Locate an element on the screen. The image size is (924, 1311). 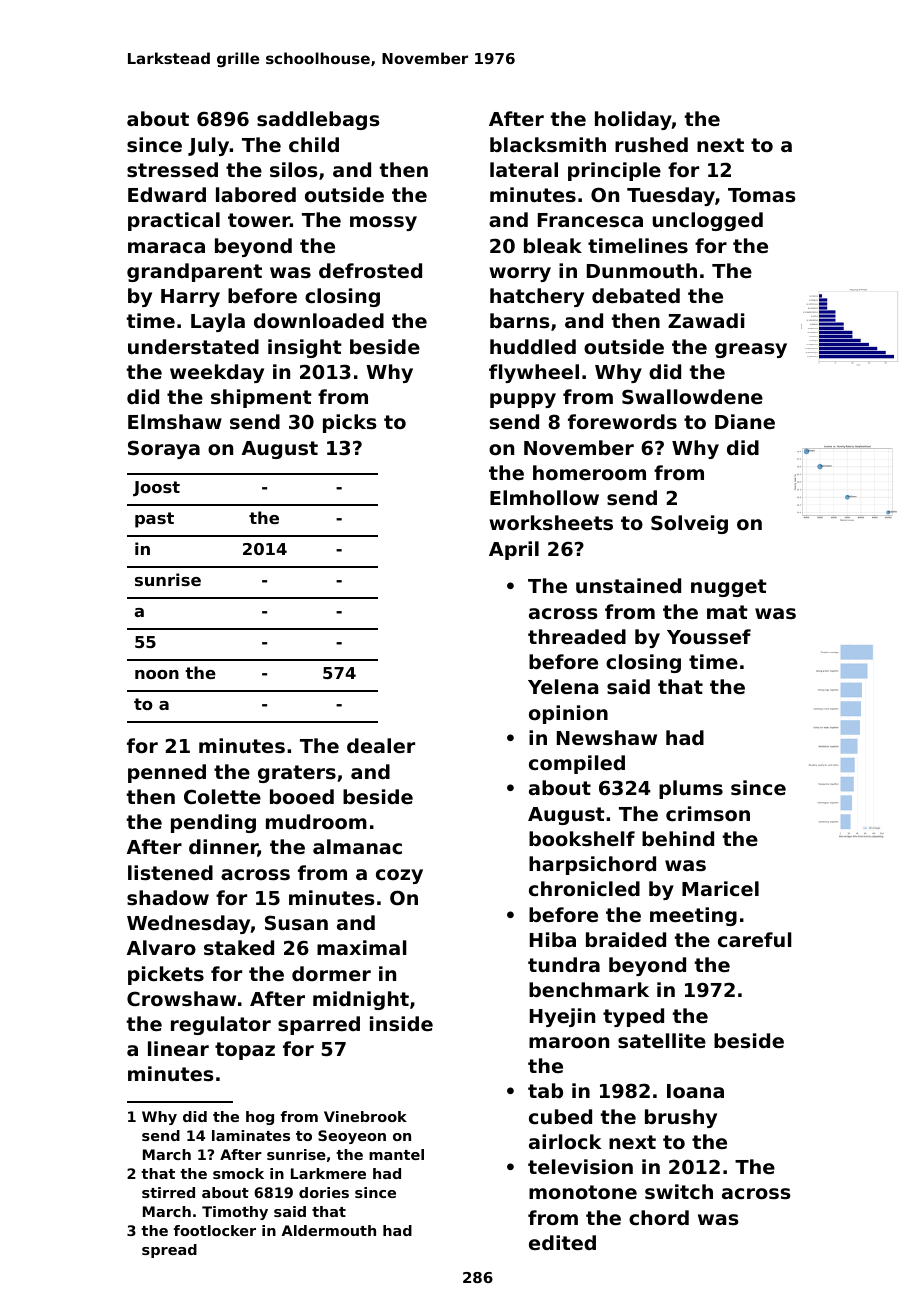
saddlebags is located at coordinates (318, 120).
